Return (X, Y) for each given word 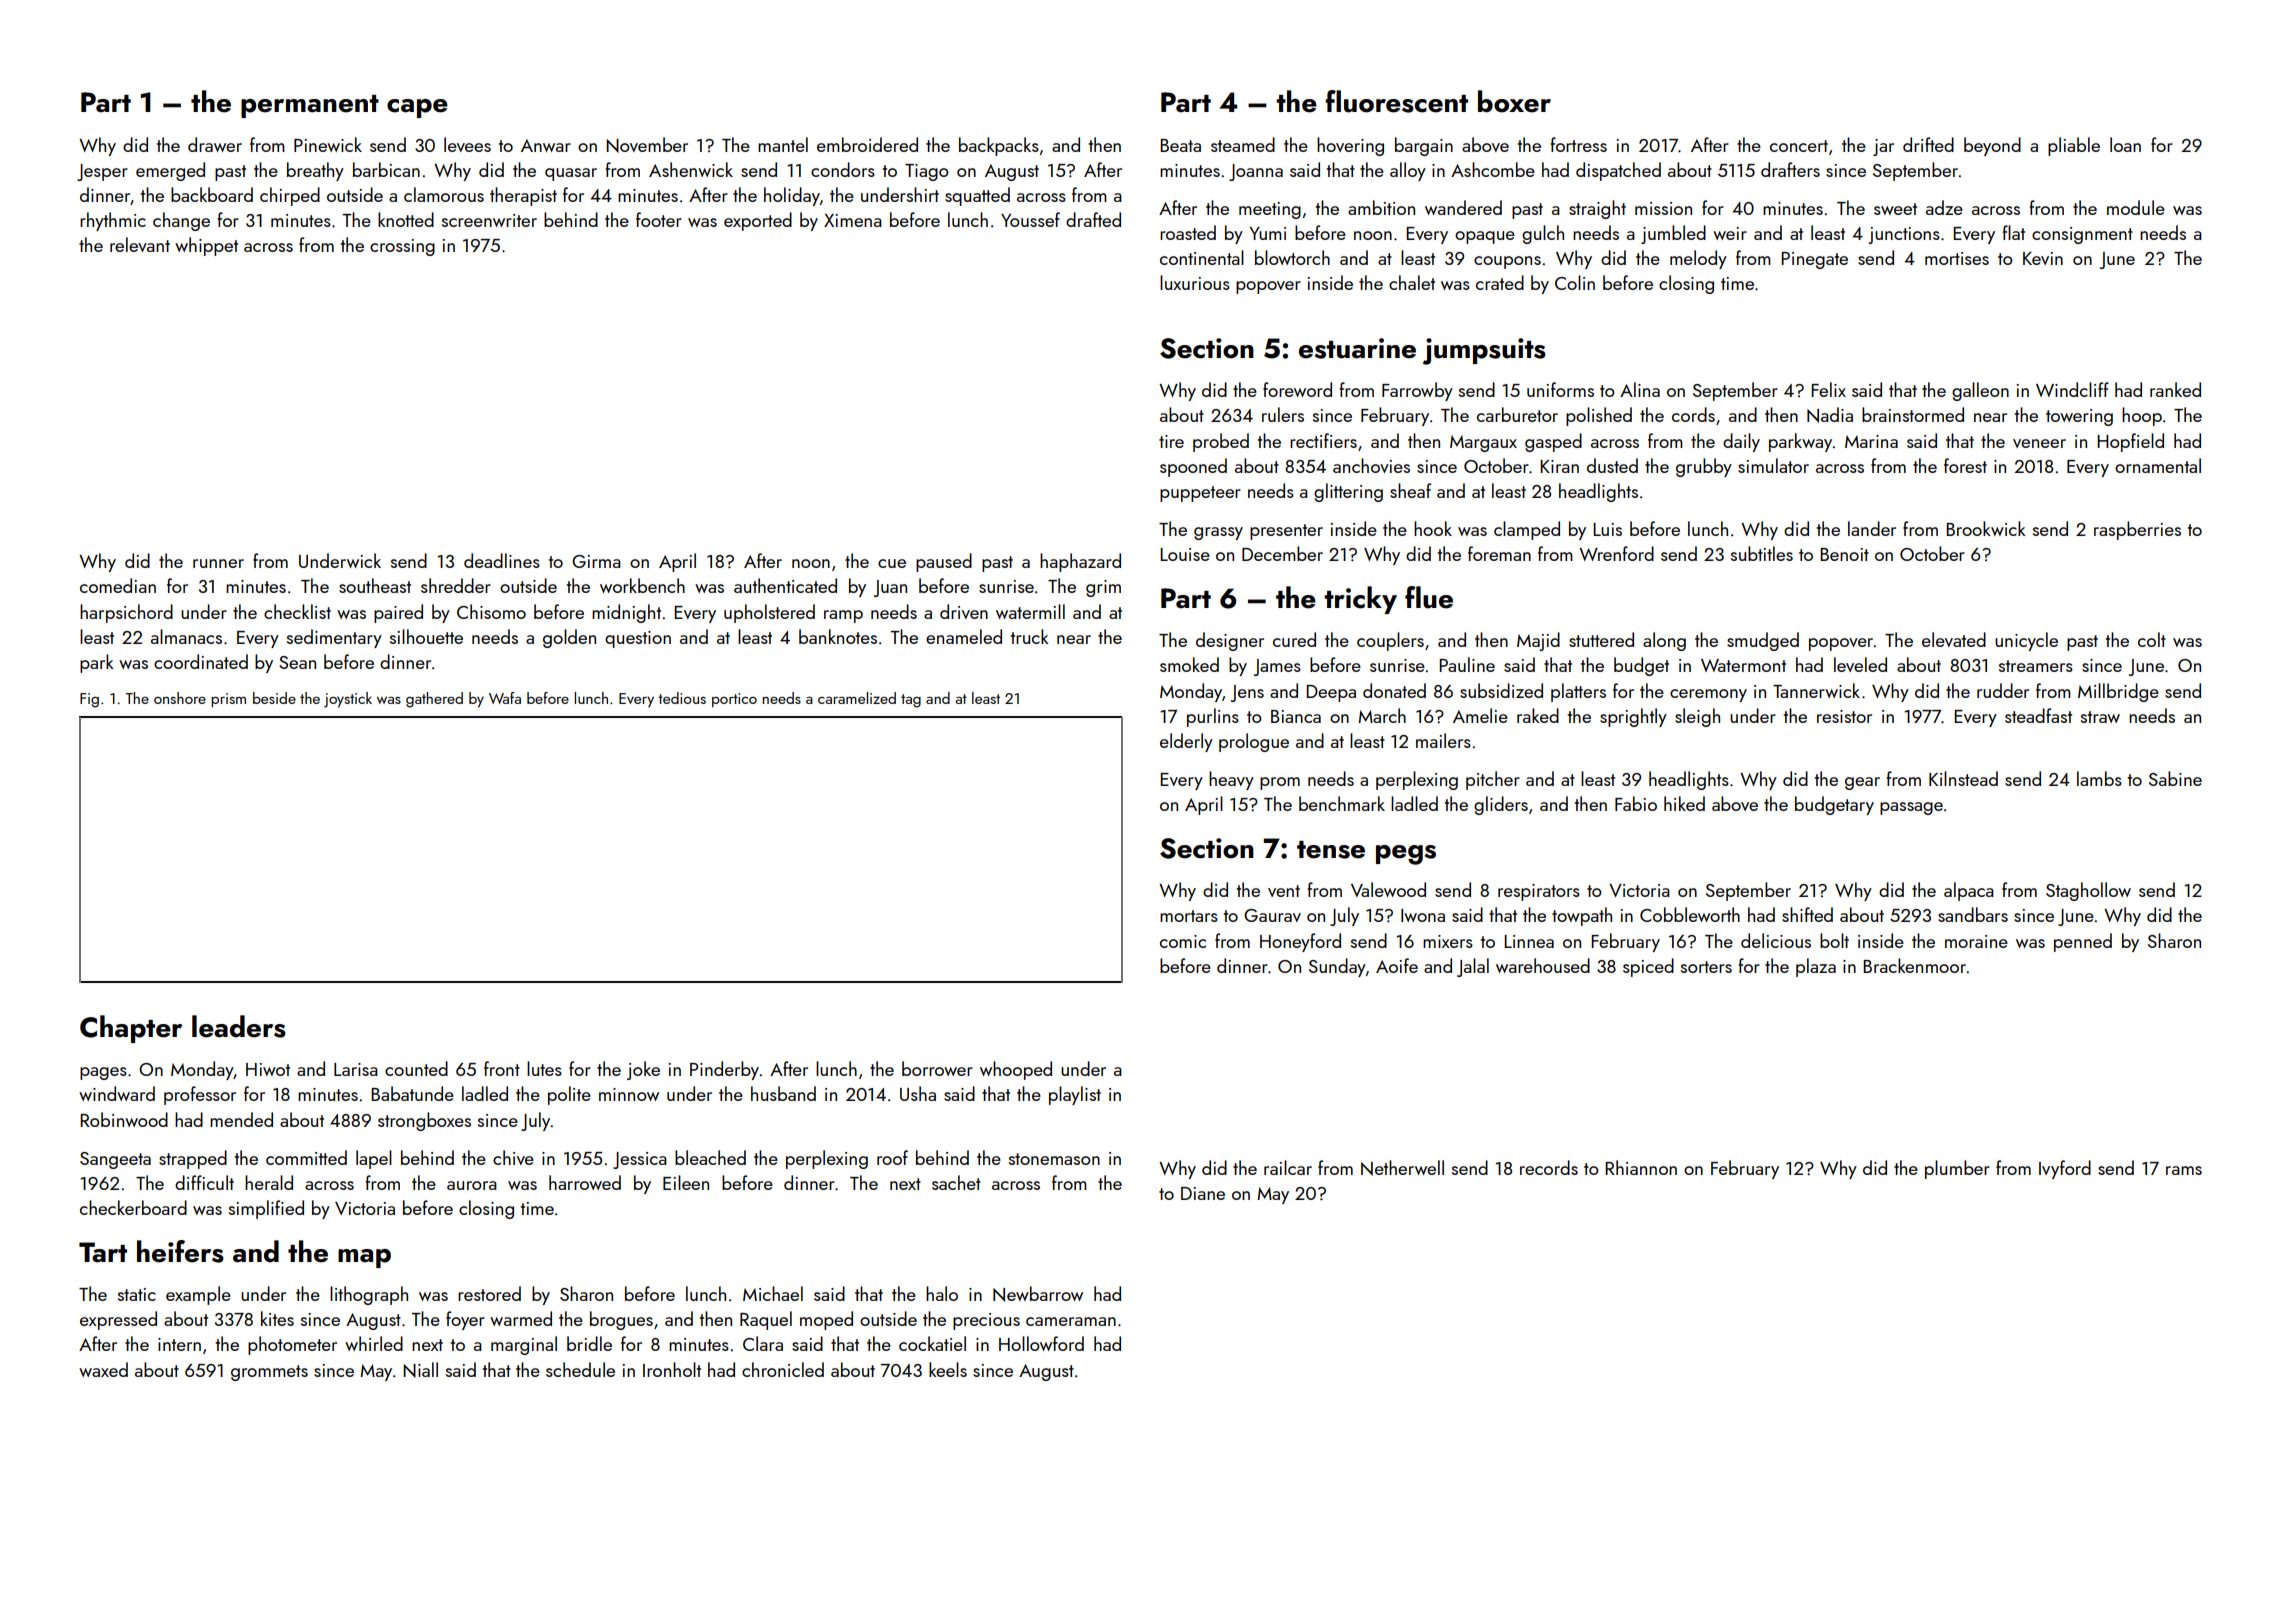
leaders (239, 1026)
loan (2125, 144)
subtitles (1762, 553)
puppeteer (1200, 494)
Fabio (1636, 803)
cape (417, 108)
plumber (1957, 1169)
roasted (1188, 232)
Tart (103, 1252)
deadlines (502, 560)
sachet (956, 1182)
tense (1331, 850)
